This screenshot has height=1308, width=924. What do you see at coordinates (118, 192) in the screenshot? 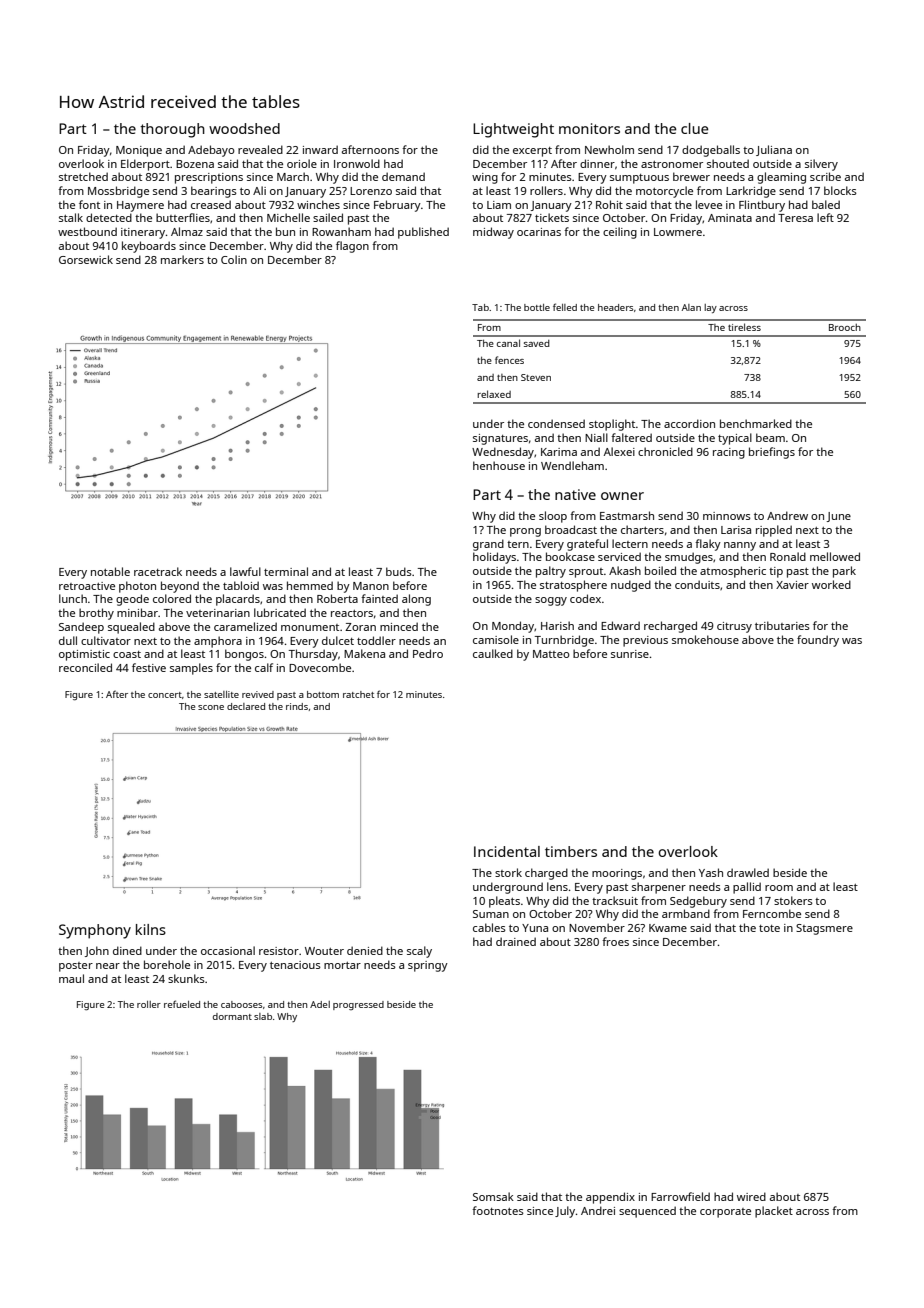
I see `Mossbridge` at bounding box center [118, 192].
